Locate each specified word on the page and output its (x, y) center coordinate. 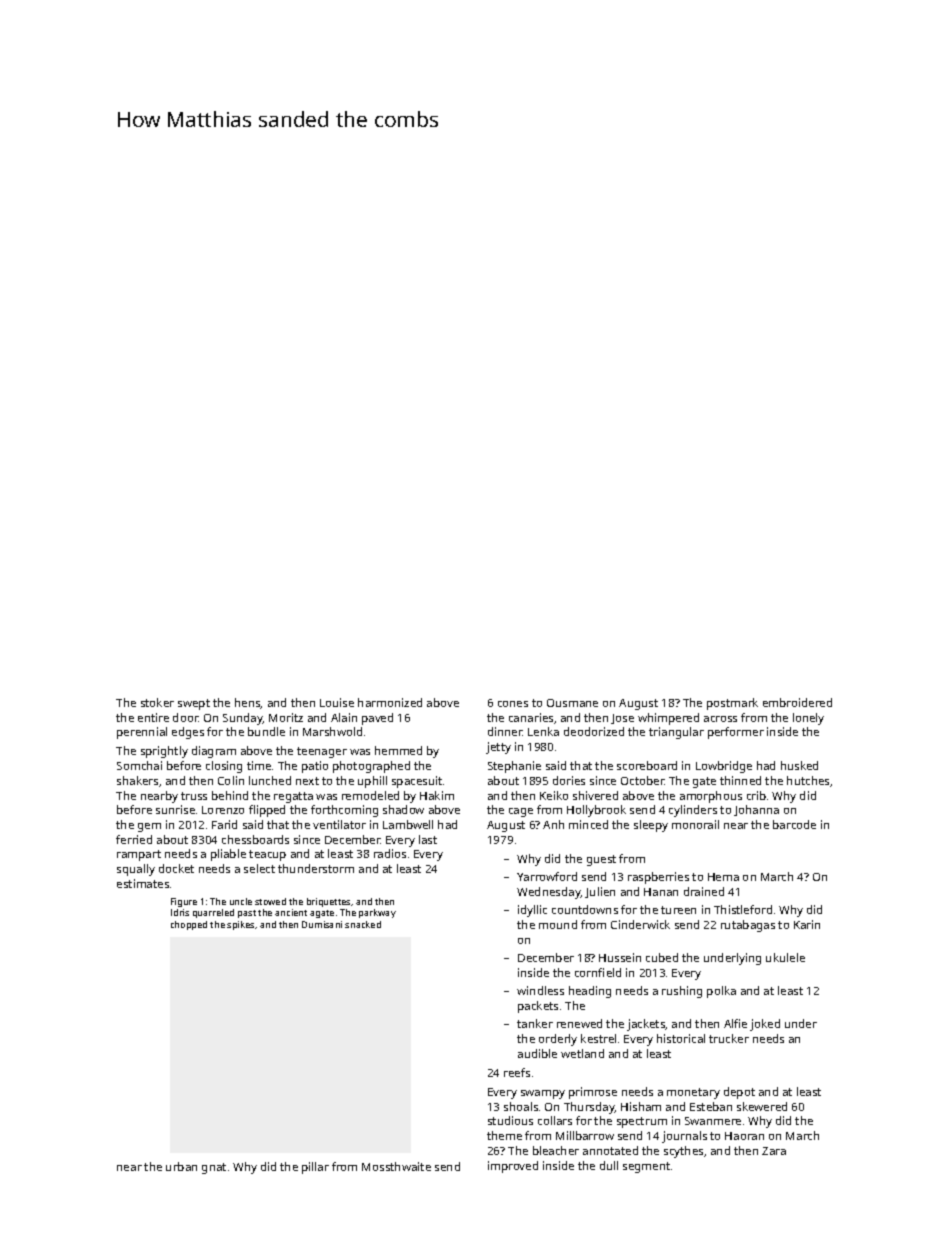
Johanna (756, 810)
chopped (189, 925)
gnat (214, 1168)
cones (513, 704)
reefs (517, 1072)
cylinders (693, 811)
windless (540, 990)
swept (194, 704)
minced (588, 824)
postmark (732, 704)
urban (181, 1166)
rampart (139, 855)
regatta (293, 797)
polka (721, 992)
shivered (595, 795)
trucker (729, 1038)
